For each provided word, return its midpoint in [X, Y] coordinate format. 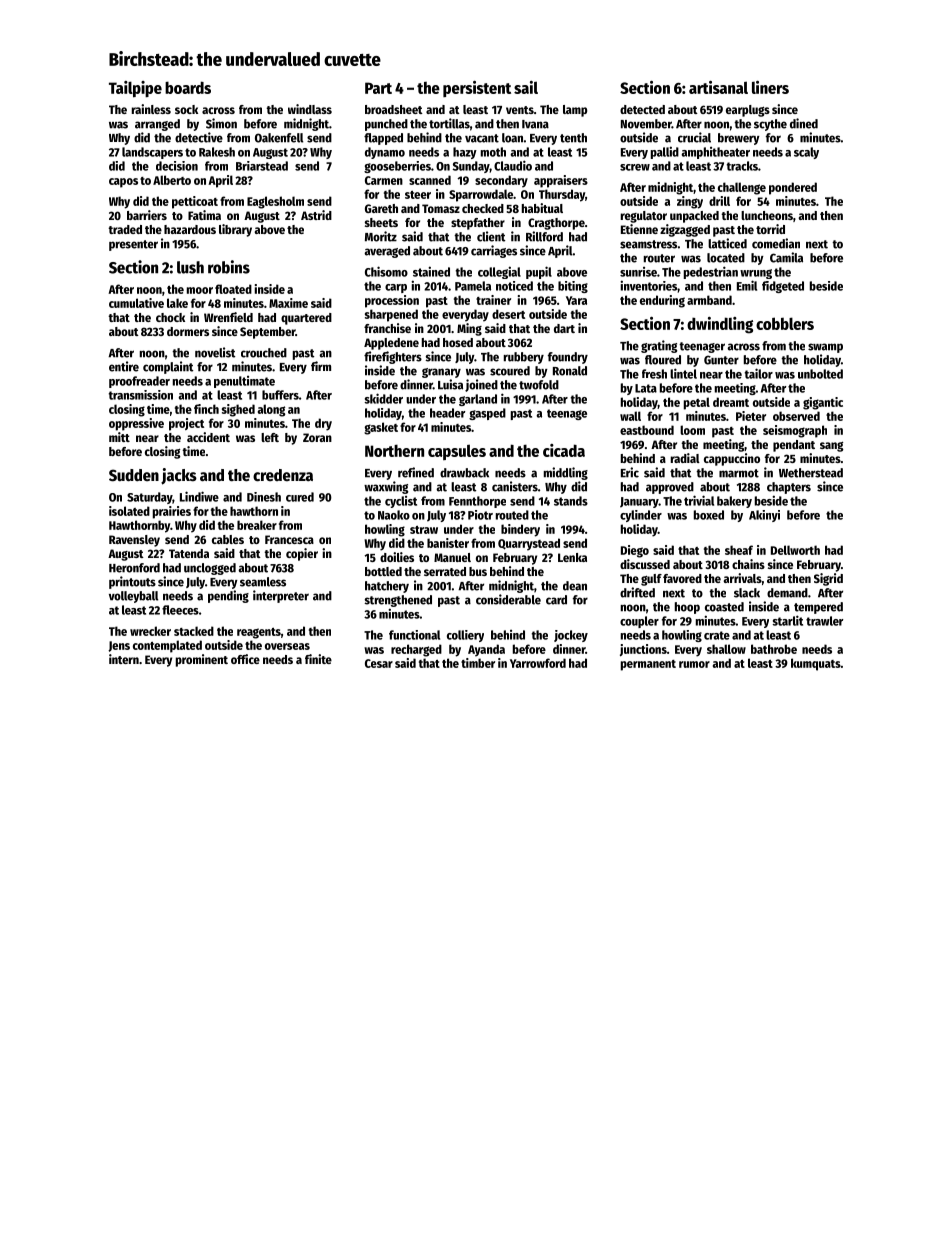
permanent [648, 665]
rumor [694, 664]
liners [770, 87]
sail [526, 87]
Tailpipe [135, 89]
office [245, 659]
